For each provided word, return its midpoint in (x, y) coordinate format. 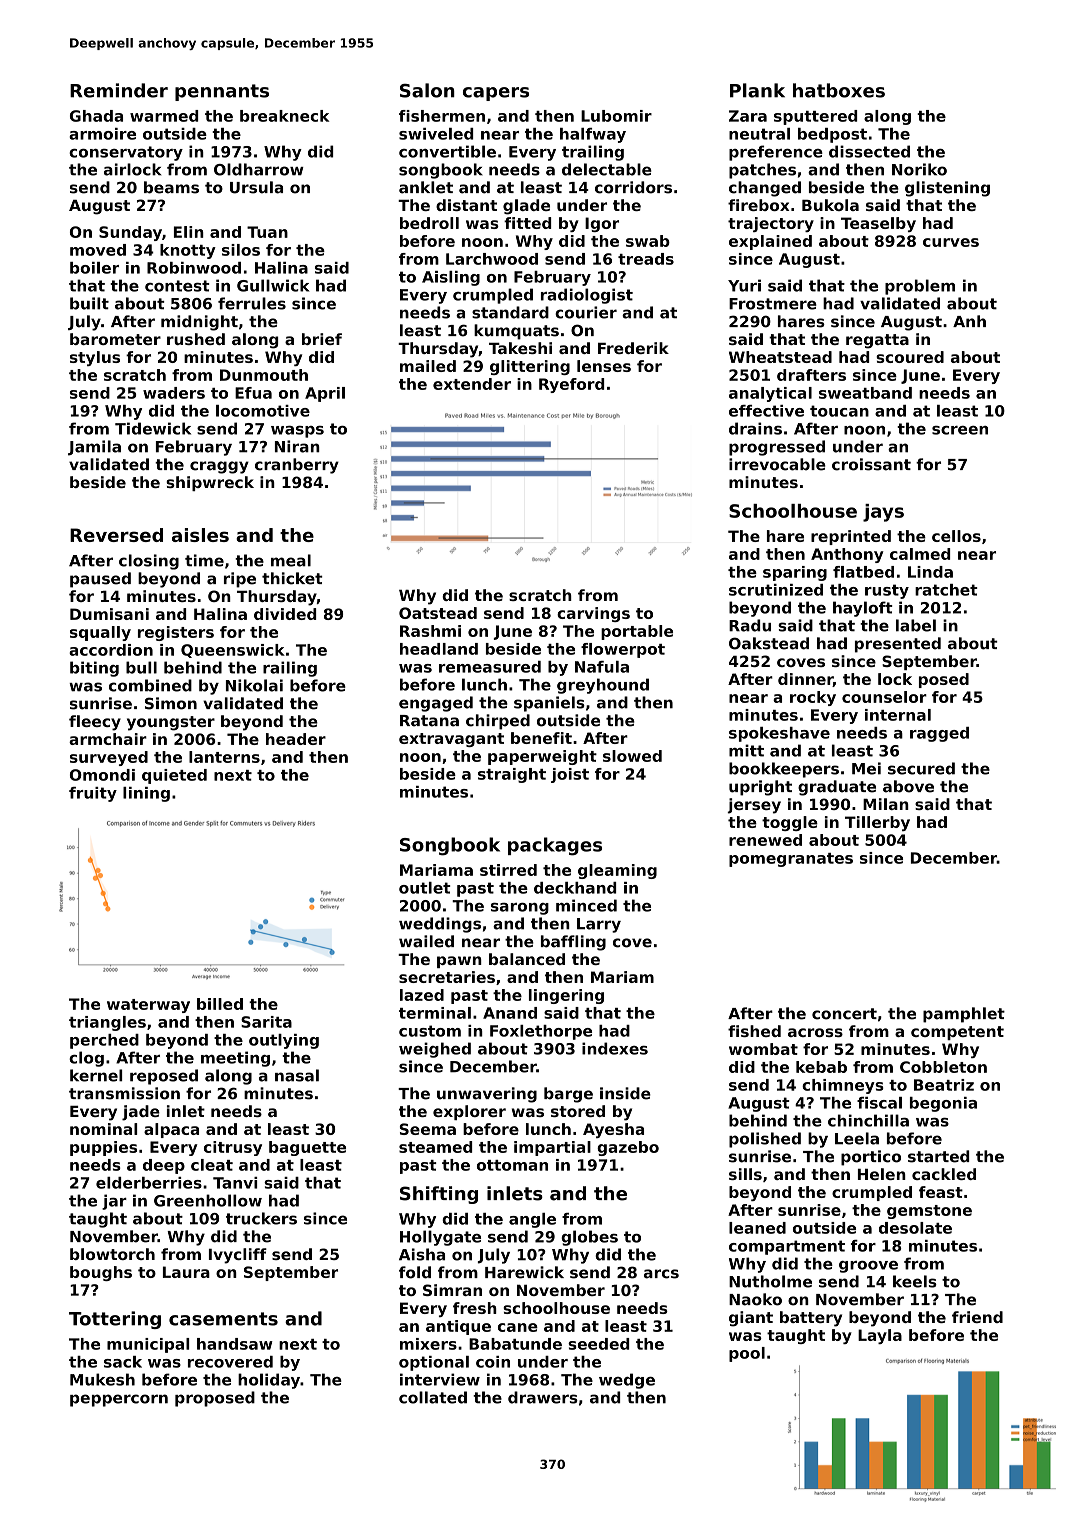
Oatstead (438, 613)
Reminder (119, 90)
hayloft (863, 609)
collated (433, 1397)
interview (440, 1379)
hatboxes (839, 90)
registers (176, 633)
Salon (427, 90)
